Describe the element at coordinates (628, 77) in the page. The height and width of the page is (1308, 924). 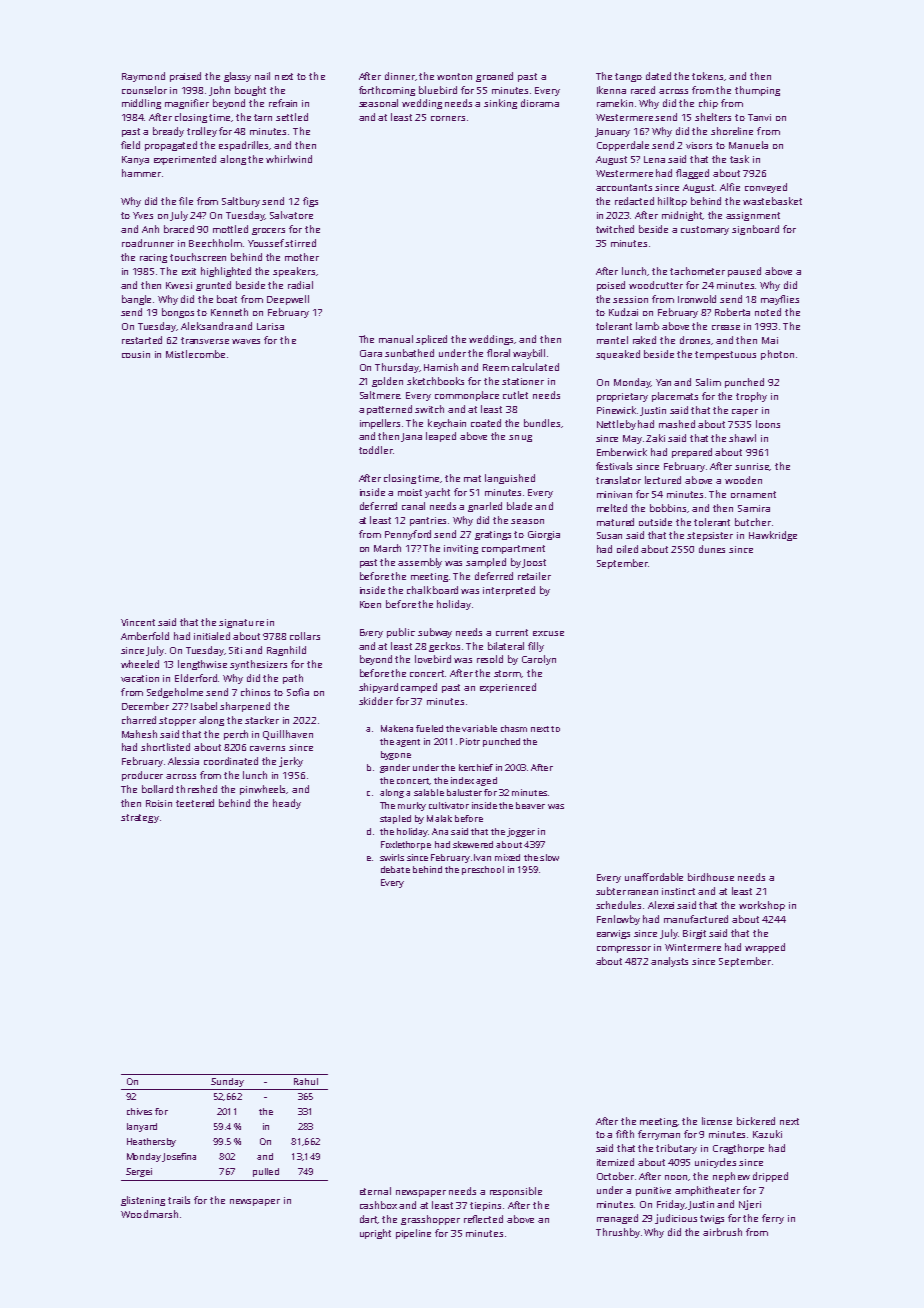
I see `tango` at that location.
